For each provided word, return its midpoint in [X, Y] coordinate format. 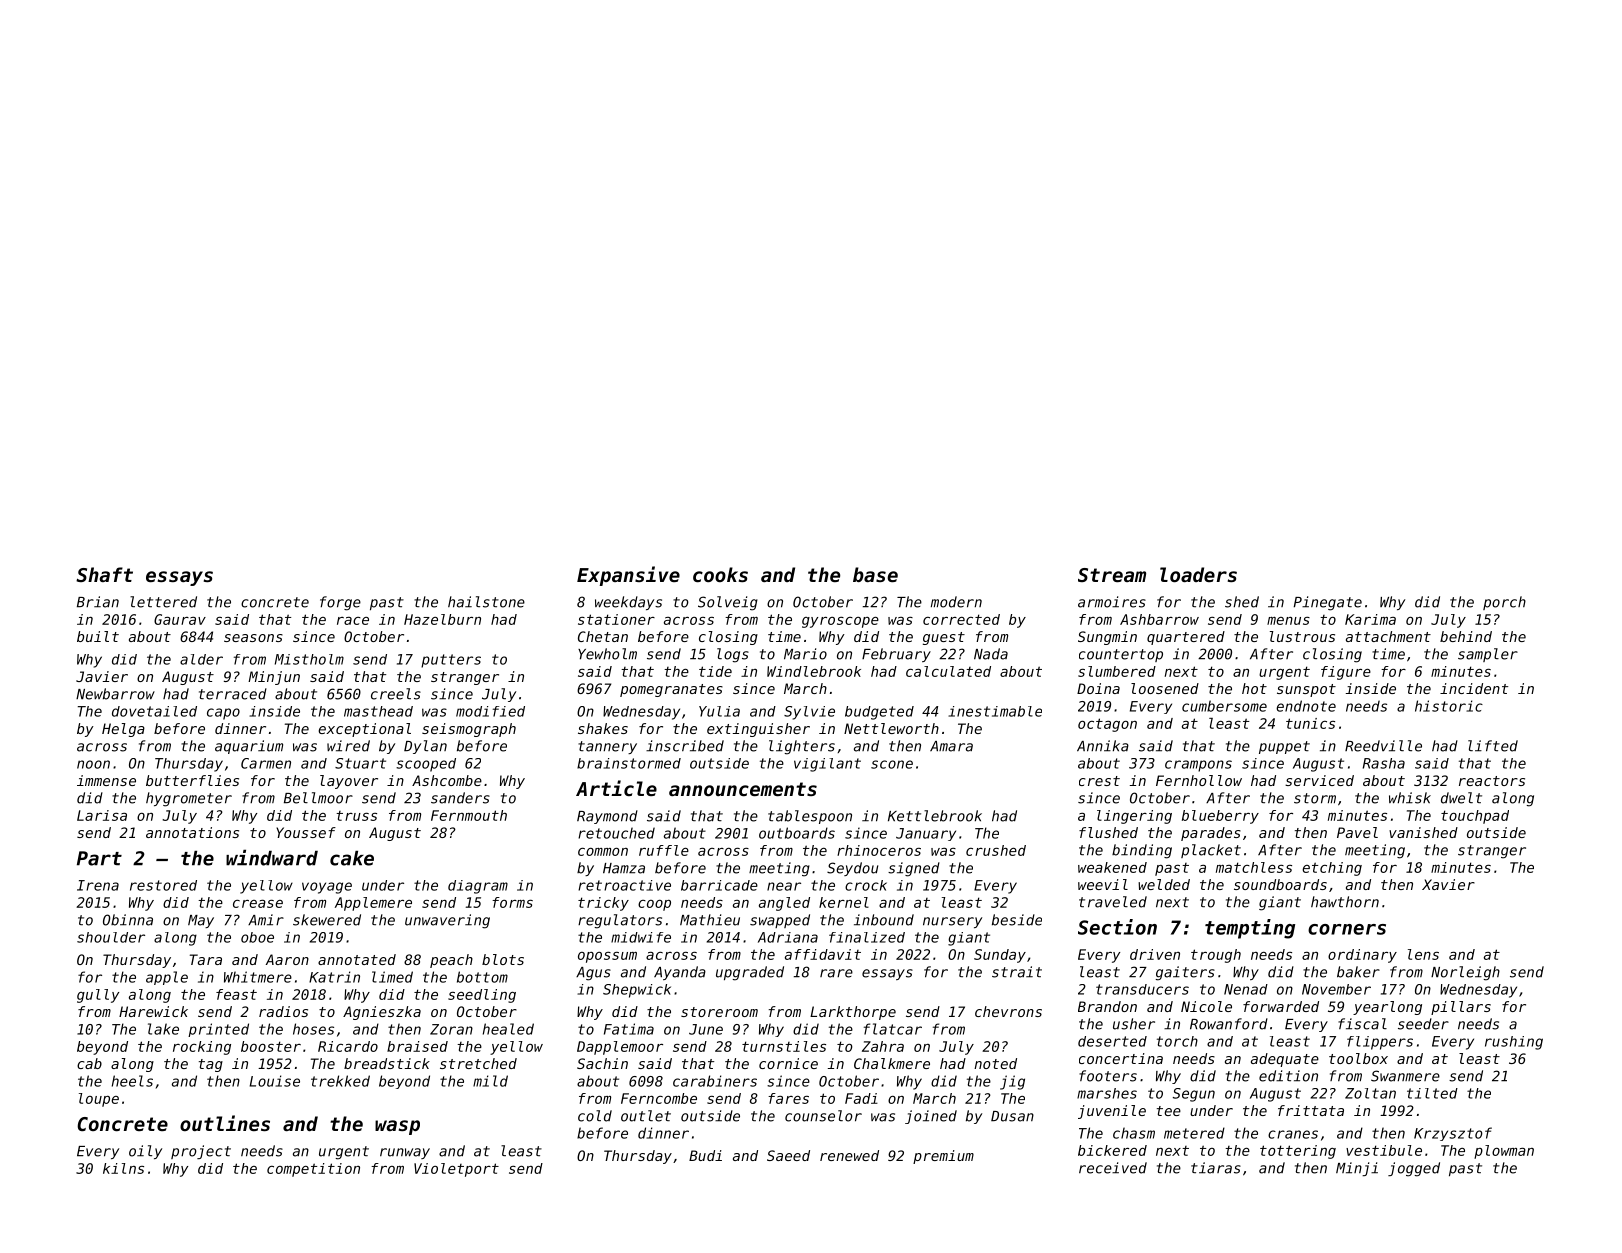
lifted [1493, 746]
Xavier [1448, 884]
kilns [123, 1168]
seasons [253, 638]
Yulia [719, 711]
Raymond [607, 817]
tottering [1298, 1152]
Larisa [102, 815]
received [1113, 1168]
